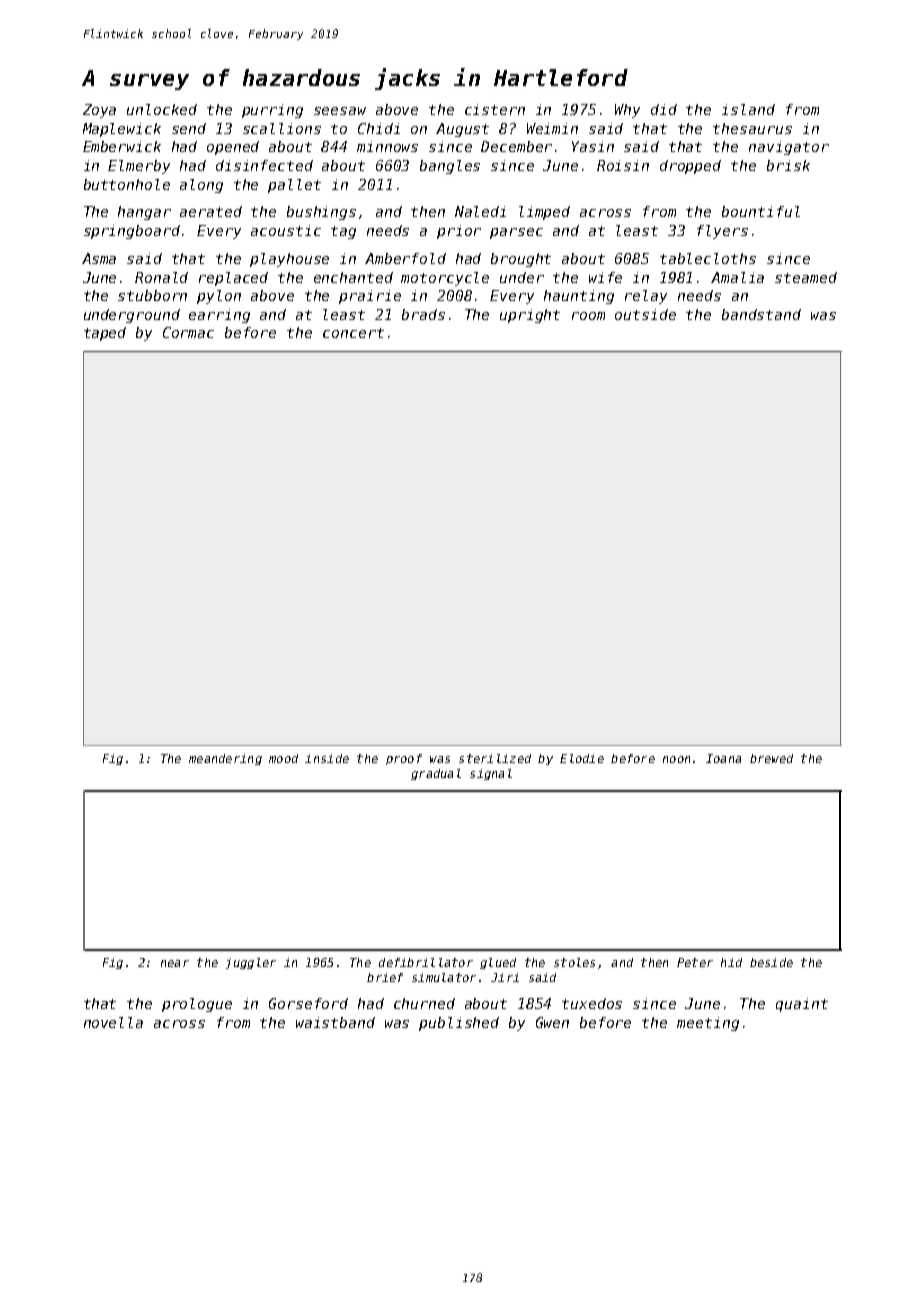 The height and width of the page is (1308, 924). What do you see at coordinates (495, 758) in the page?
I see `sterilized` at bounding box center [495, 758].
